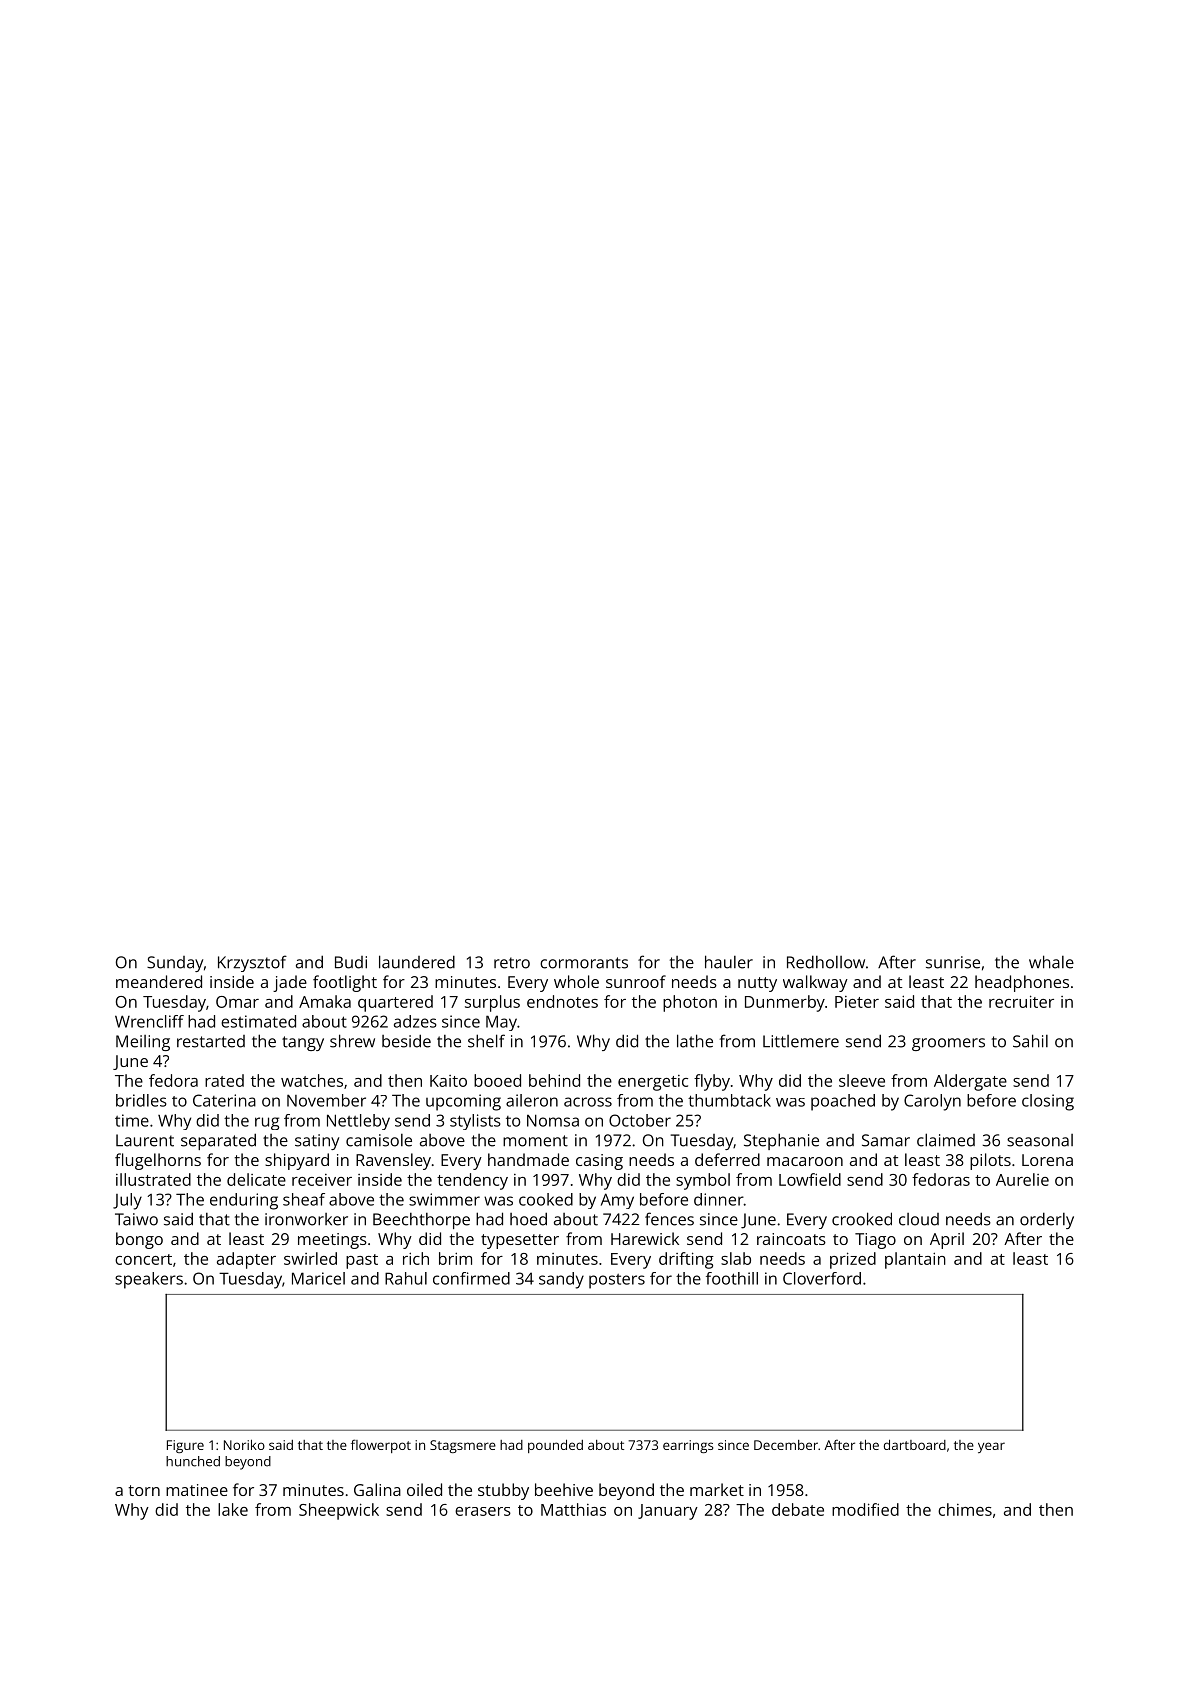 Image resolution: width=1189 pixels, height=1682 pixels. What do you see at coordinates (617, 1281) in the page?
I see `posters` at bounding box center [617, 1281].
